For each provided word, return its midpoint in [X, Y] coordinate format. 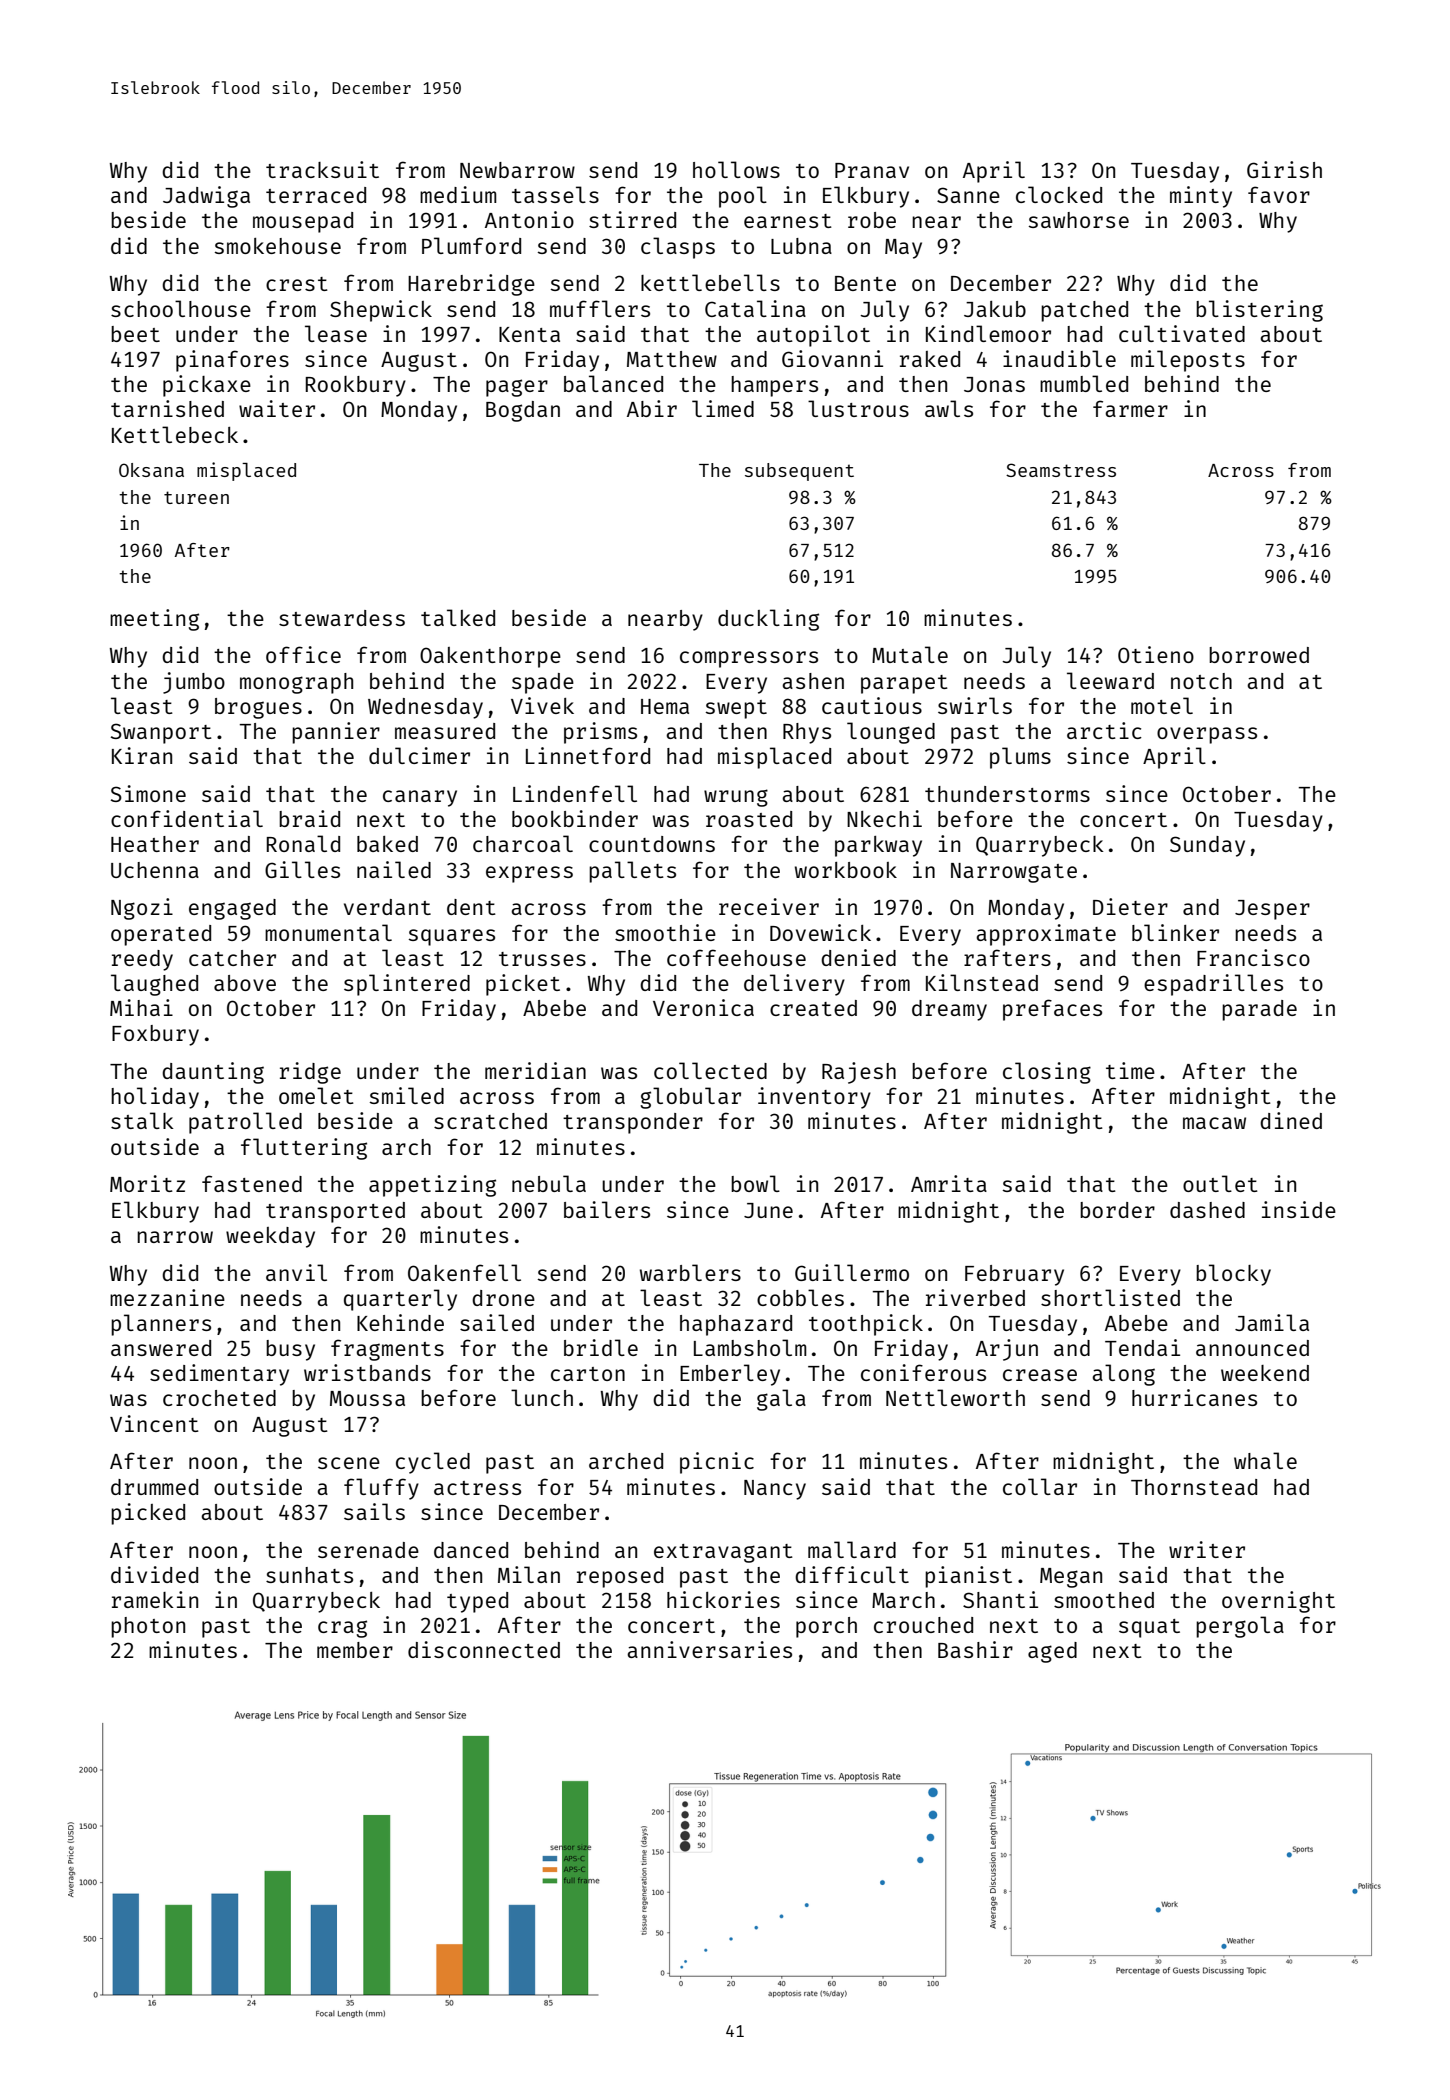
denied [858, 957]
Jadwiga [206, 197]
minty [1201, 197]
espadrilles [1213, 985]
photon [148, 1627]
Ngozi [142, 909]
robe [872, 220]
